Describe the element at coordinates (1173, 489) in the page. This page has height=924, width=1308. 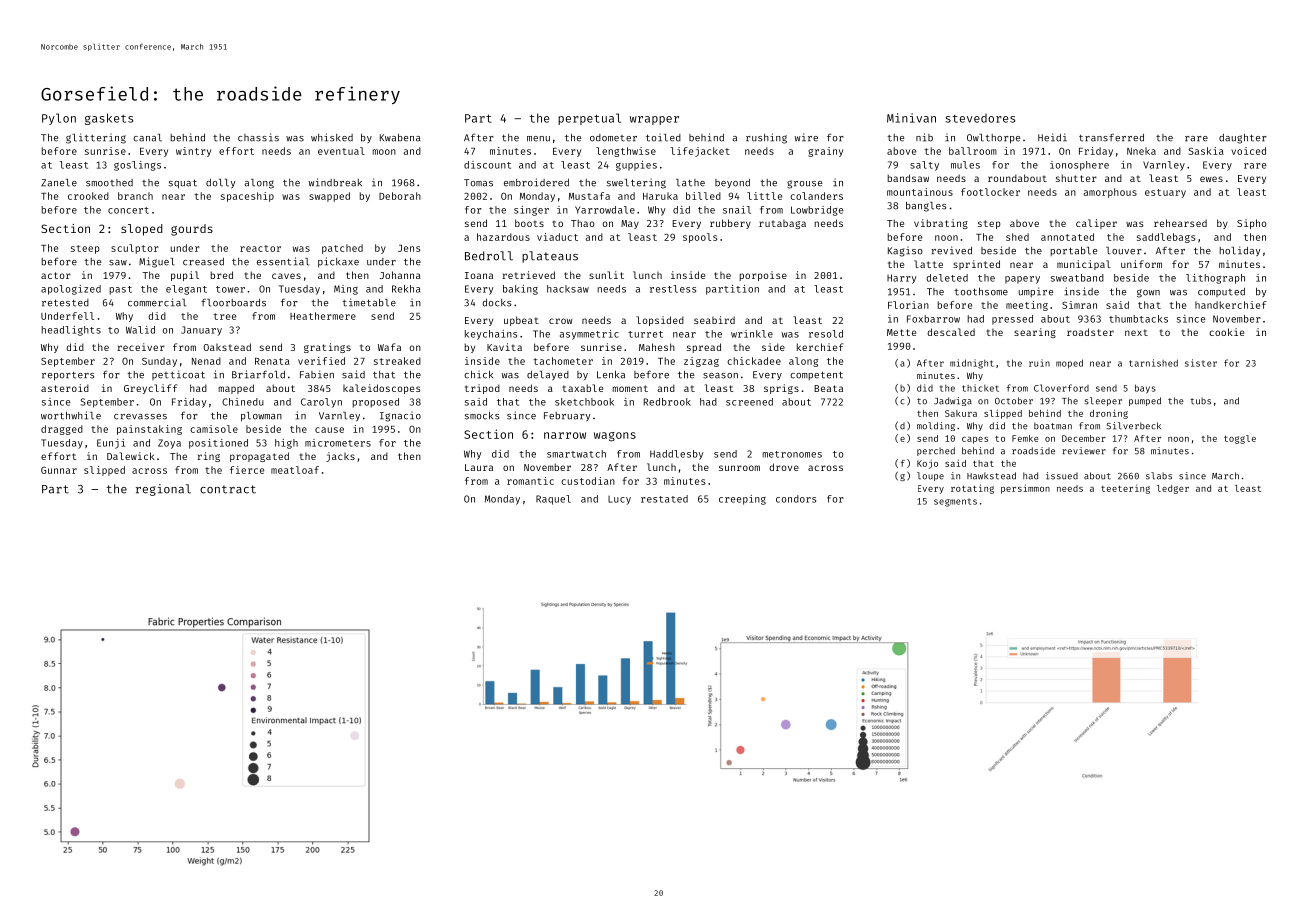
I see `ledger` at that location.
